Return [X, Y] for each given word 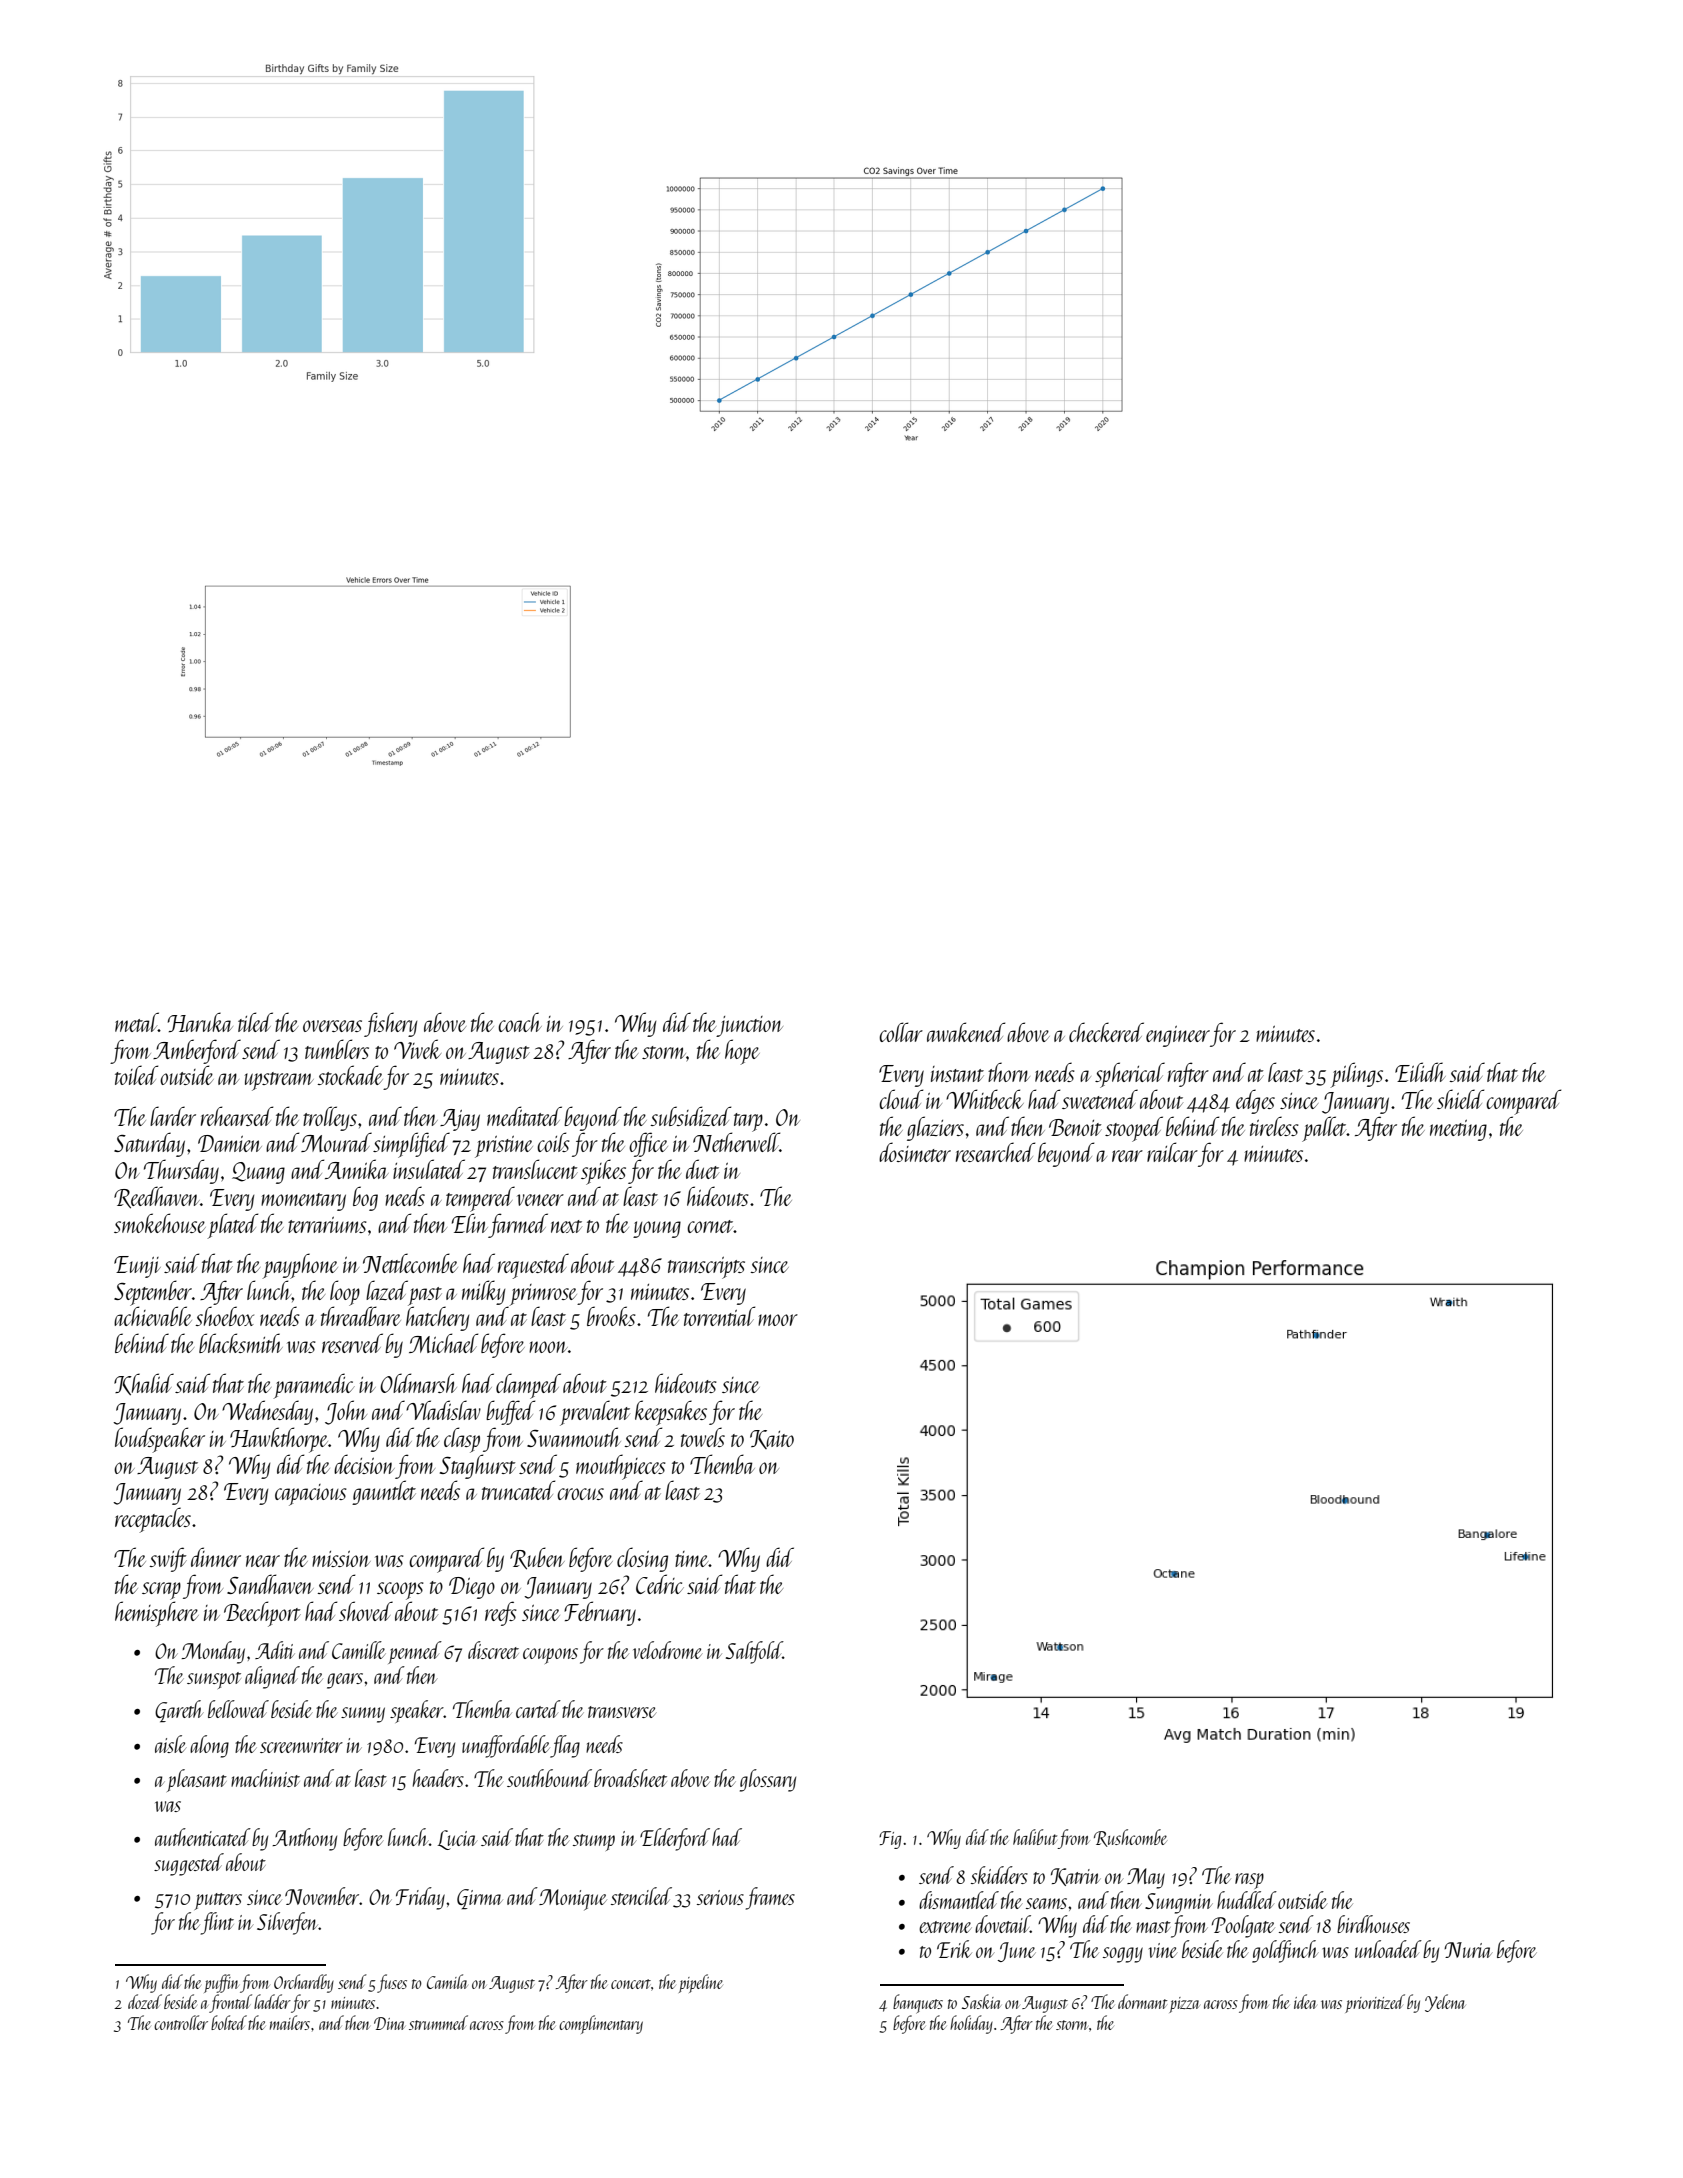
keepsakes [671, 1413]
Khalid [144, 1384]
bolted [229, 2022]
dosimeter [915, 1152]
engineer [1178, 1036]
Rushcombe [1130, 1838]
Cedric [660, 1584]
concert [631, 1984]
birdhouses [1373, 1924]
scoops [400, 1591]
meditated [524, 1116]
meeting [1458, 1130]
